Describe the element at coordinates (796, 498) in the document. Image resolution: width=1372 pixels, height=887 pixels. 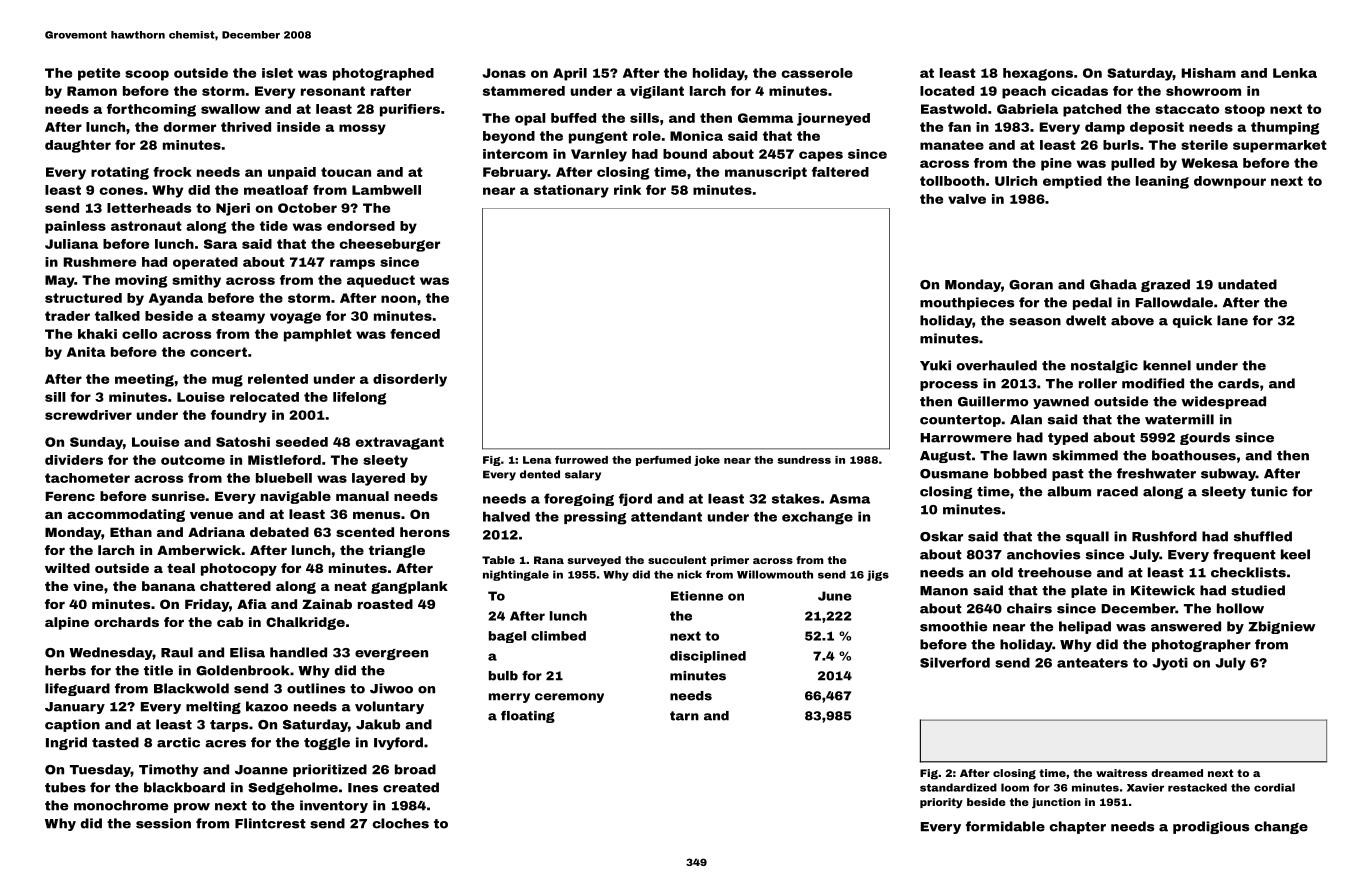
I see `stakes` at that location.
